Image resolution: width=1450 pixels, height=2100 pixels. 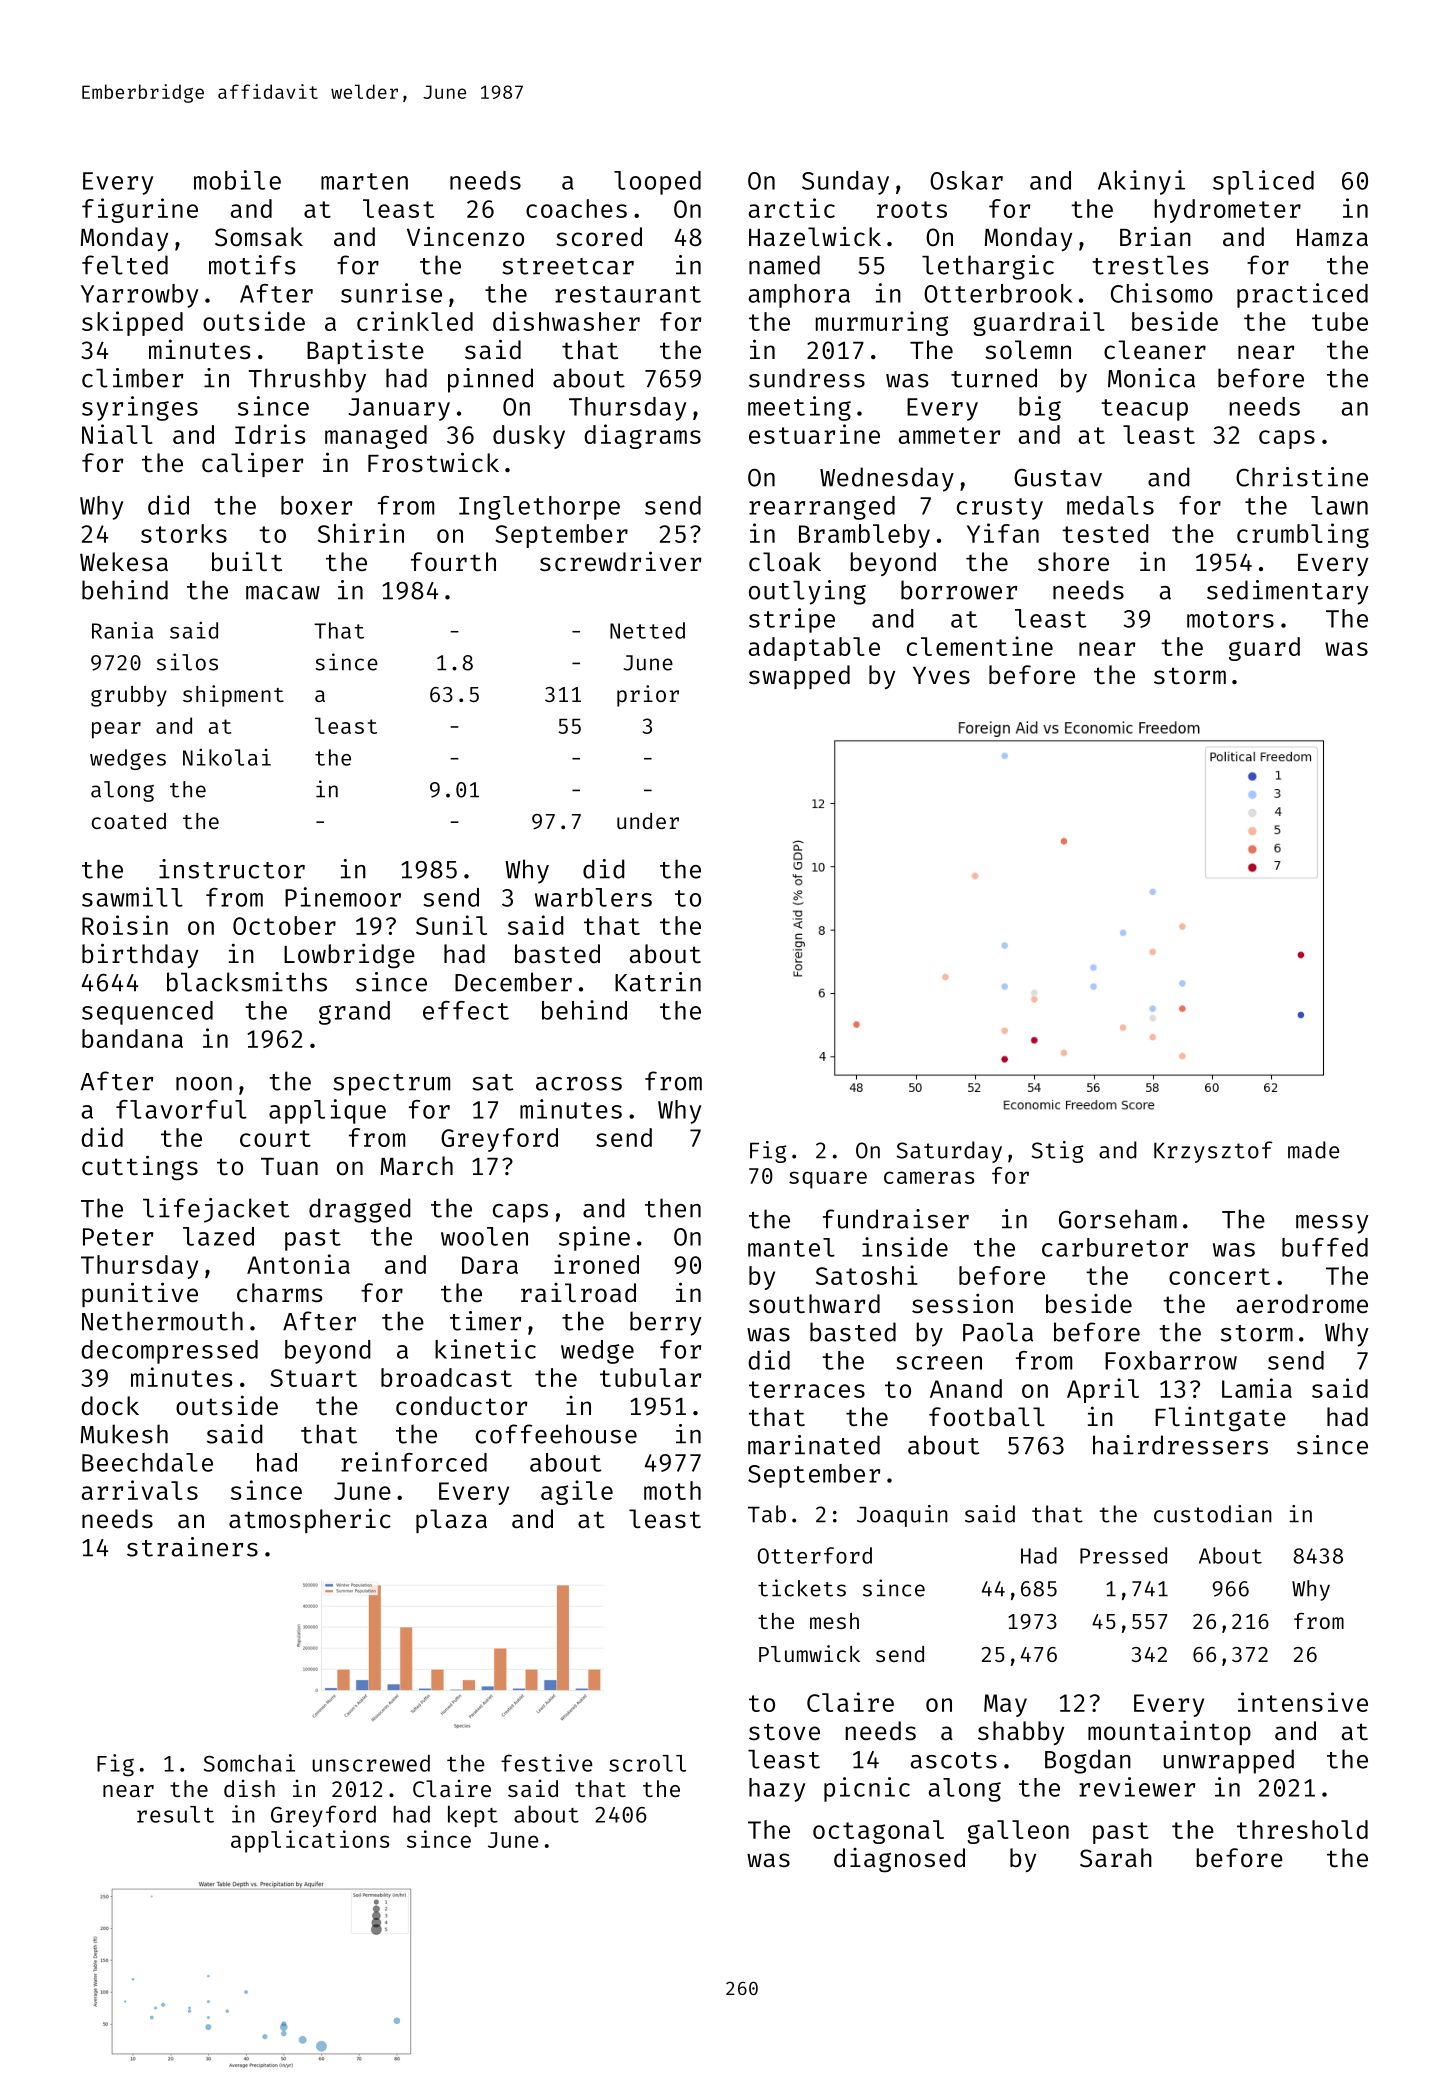 I want to click on result, so click(x=175, y=1814).
